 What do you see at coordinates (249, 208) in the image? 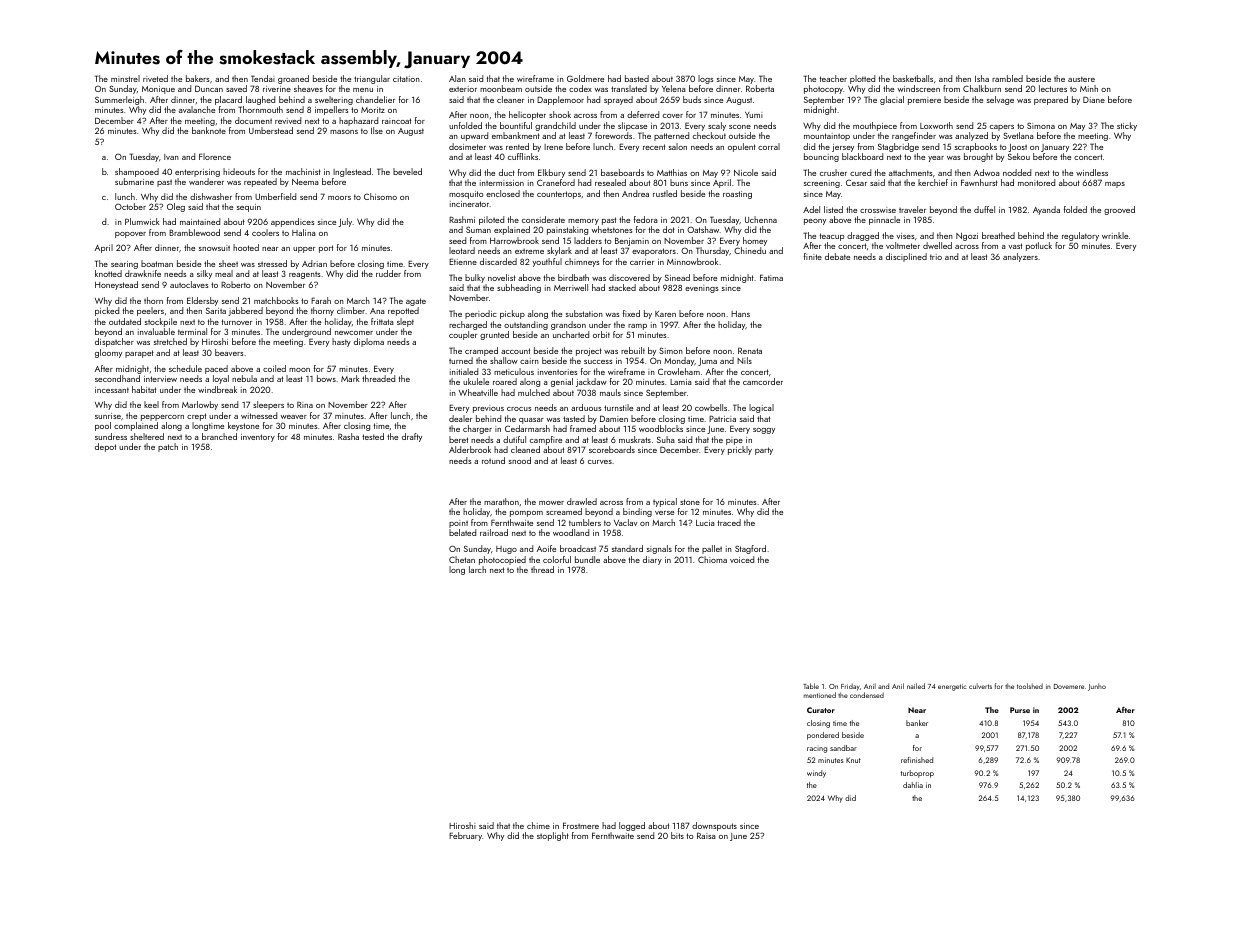
I see `sequin` at bounding box center [249, 208].
